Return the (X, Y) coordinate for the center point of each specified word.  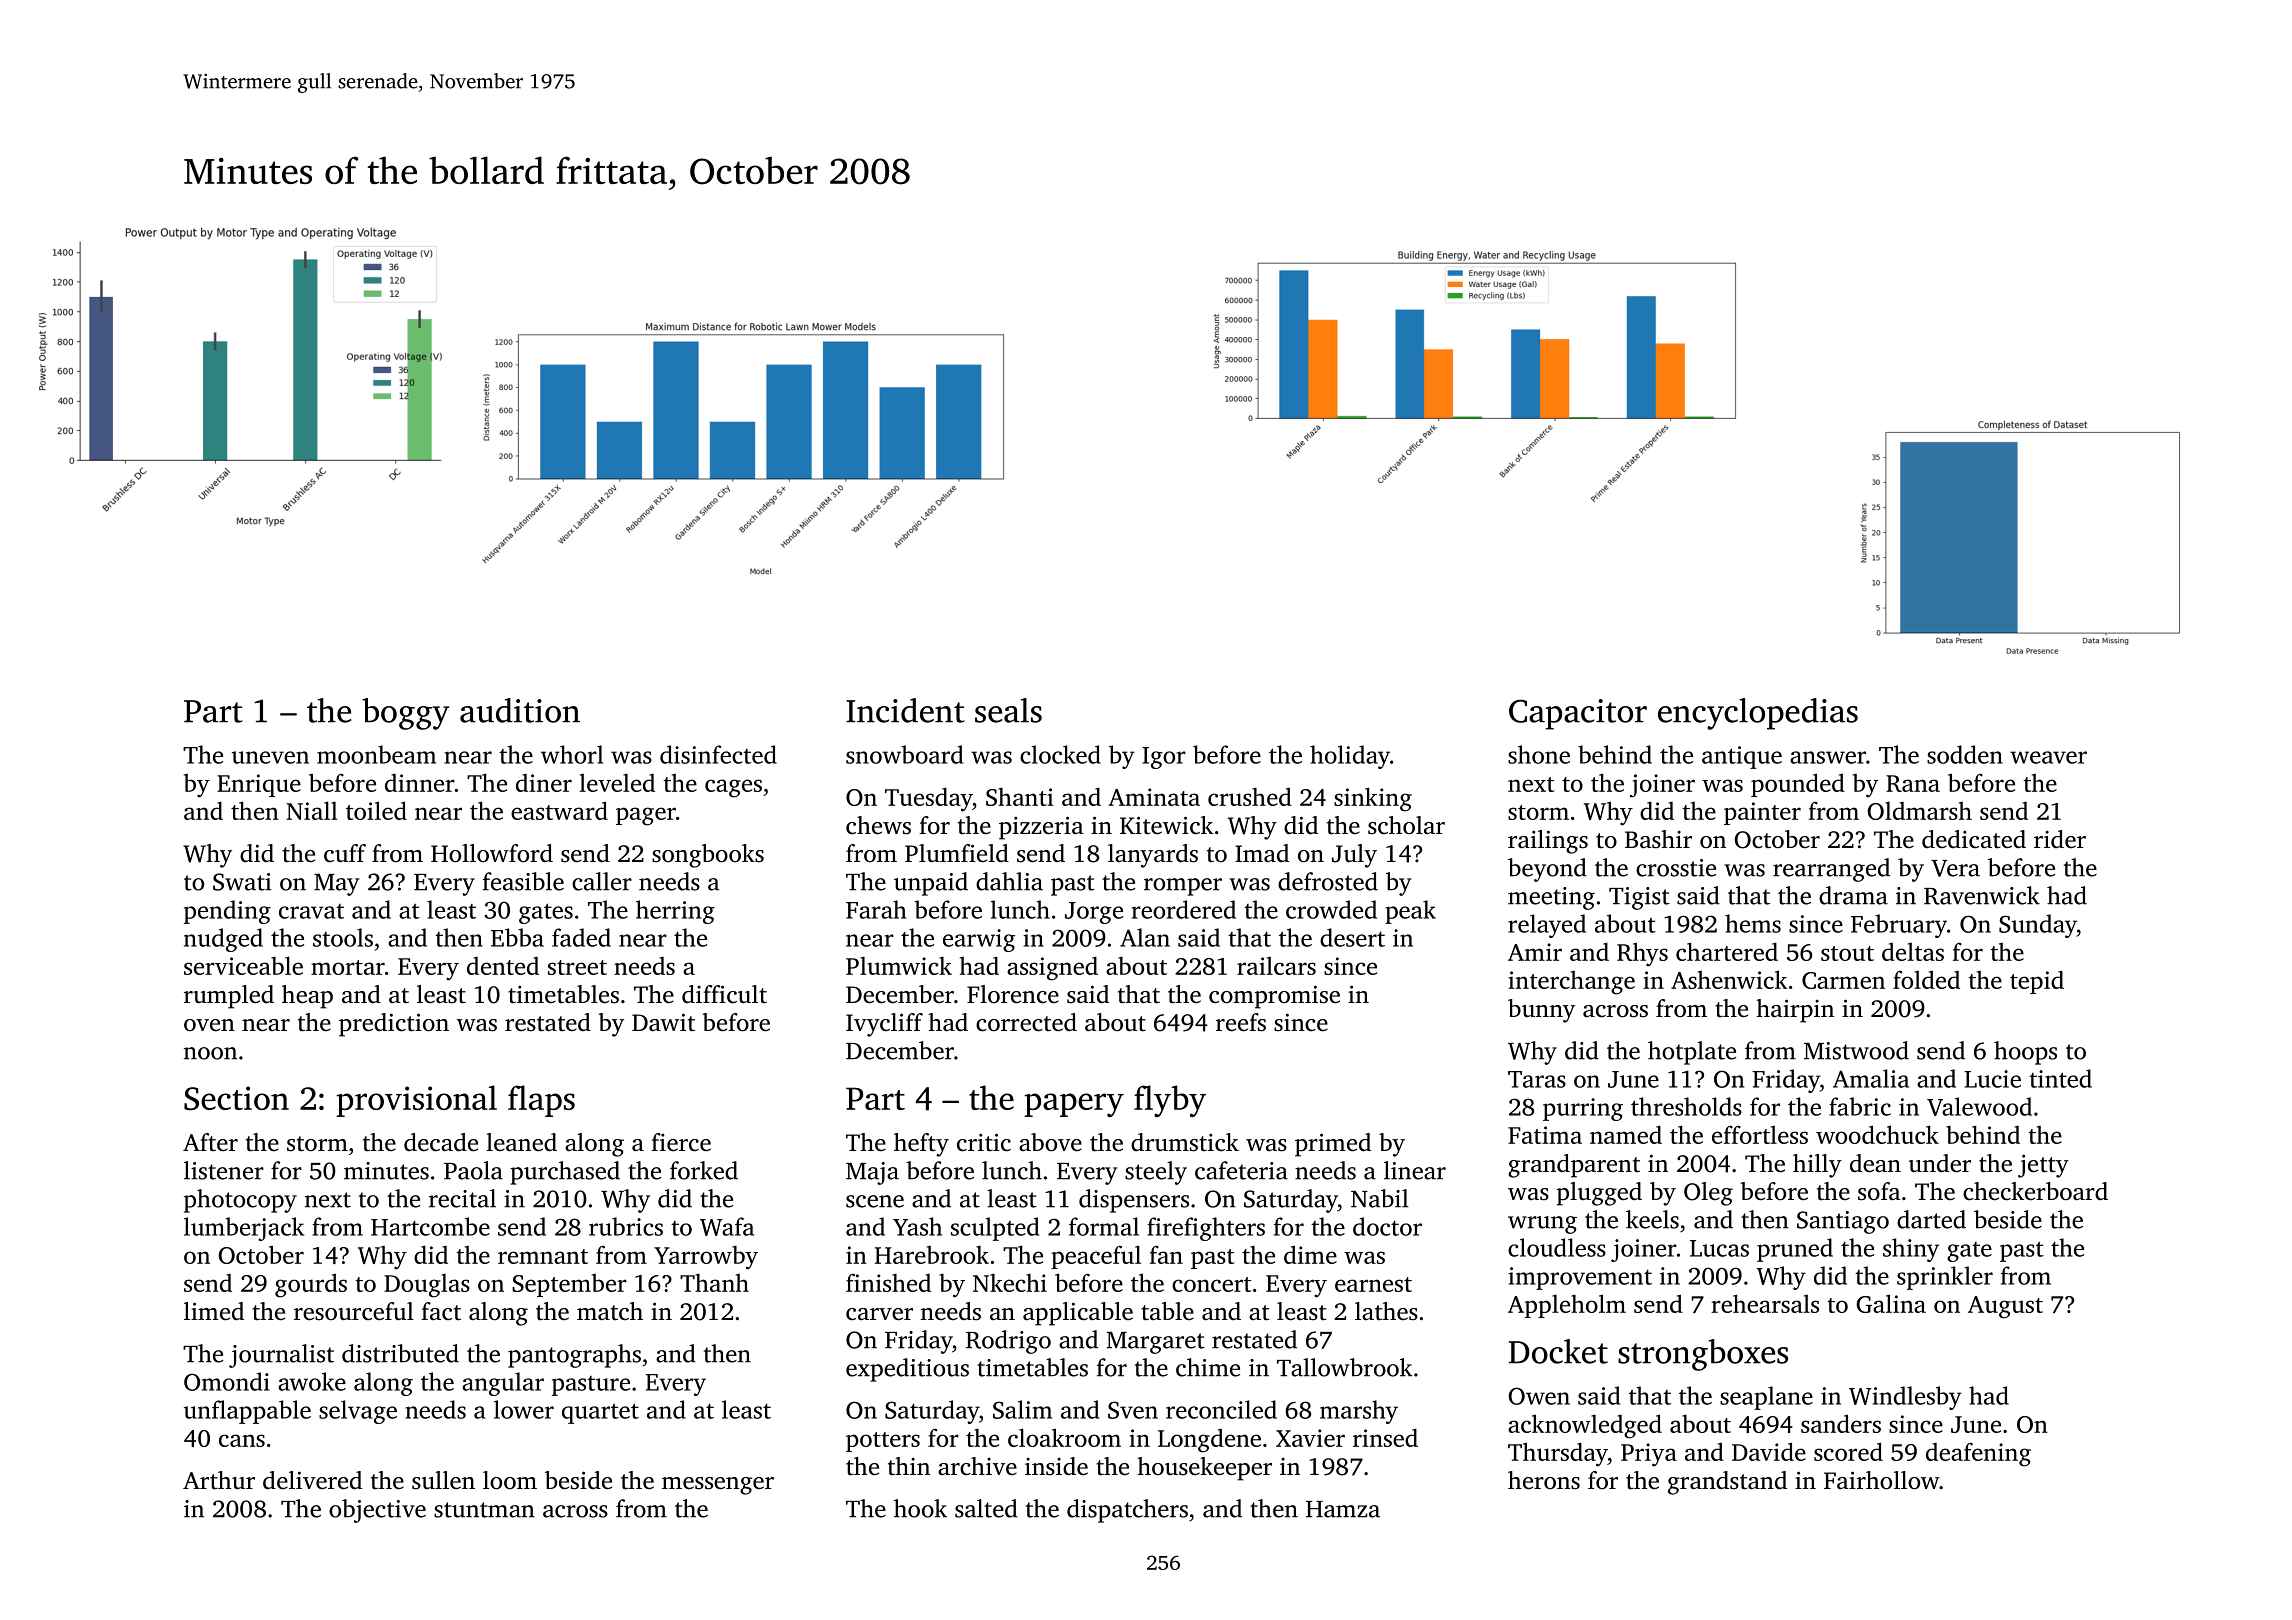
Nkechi (1010, 1282)
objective (377, 1511)
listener (224, 1170)
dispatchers (1127, 1511)
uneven (270, 757)
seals (1008, 710)
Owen (1539, 1396)
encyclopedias (1758, 714)
